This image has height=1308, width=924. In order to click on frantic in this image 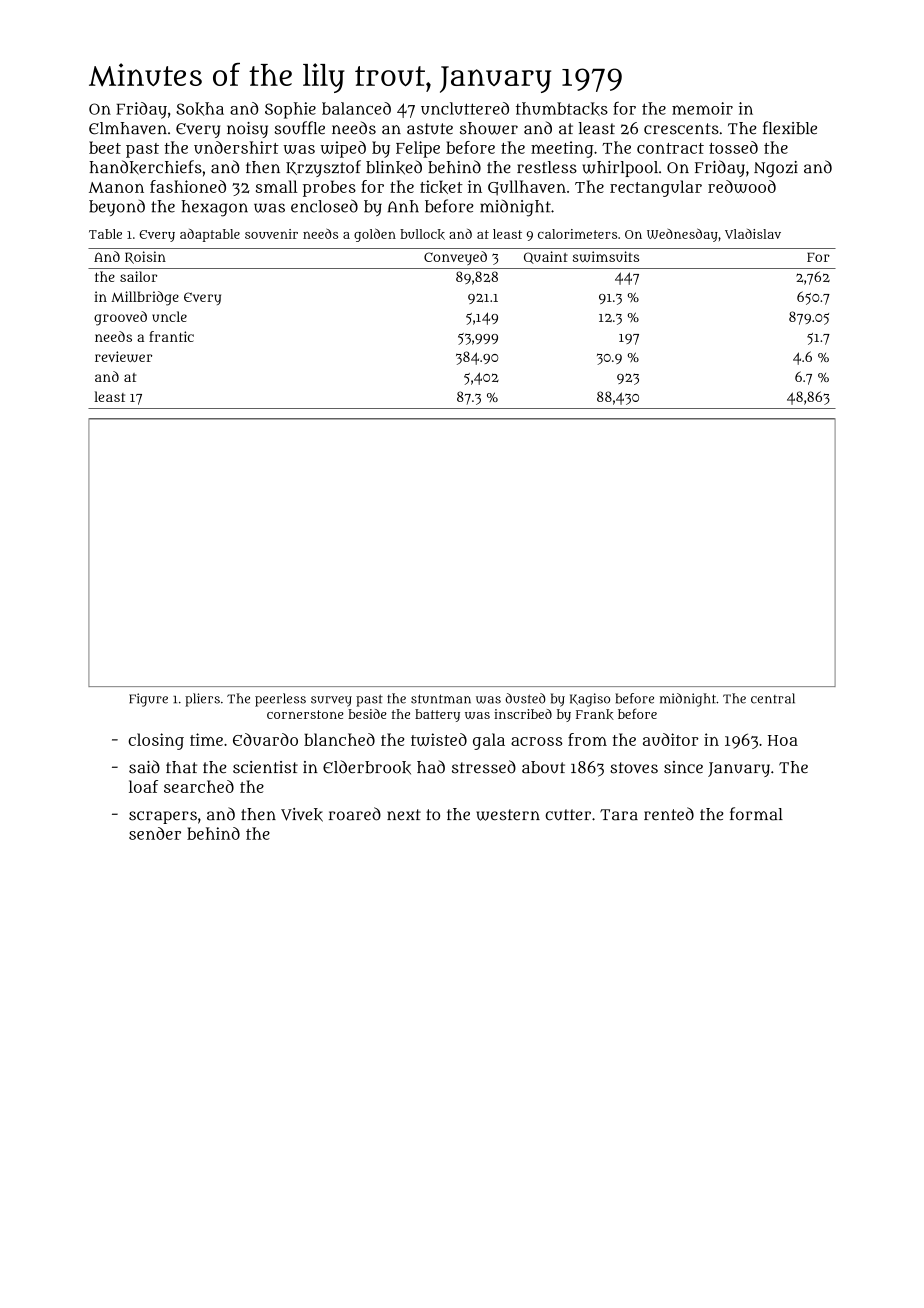, I will do `click(171, 336)`.
